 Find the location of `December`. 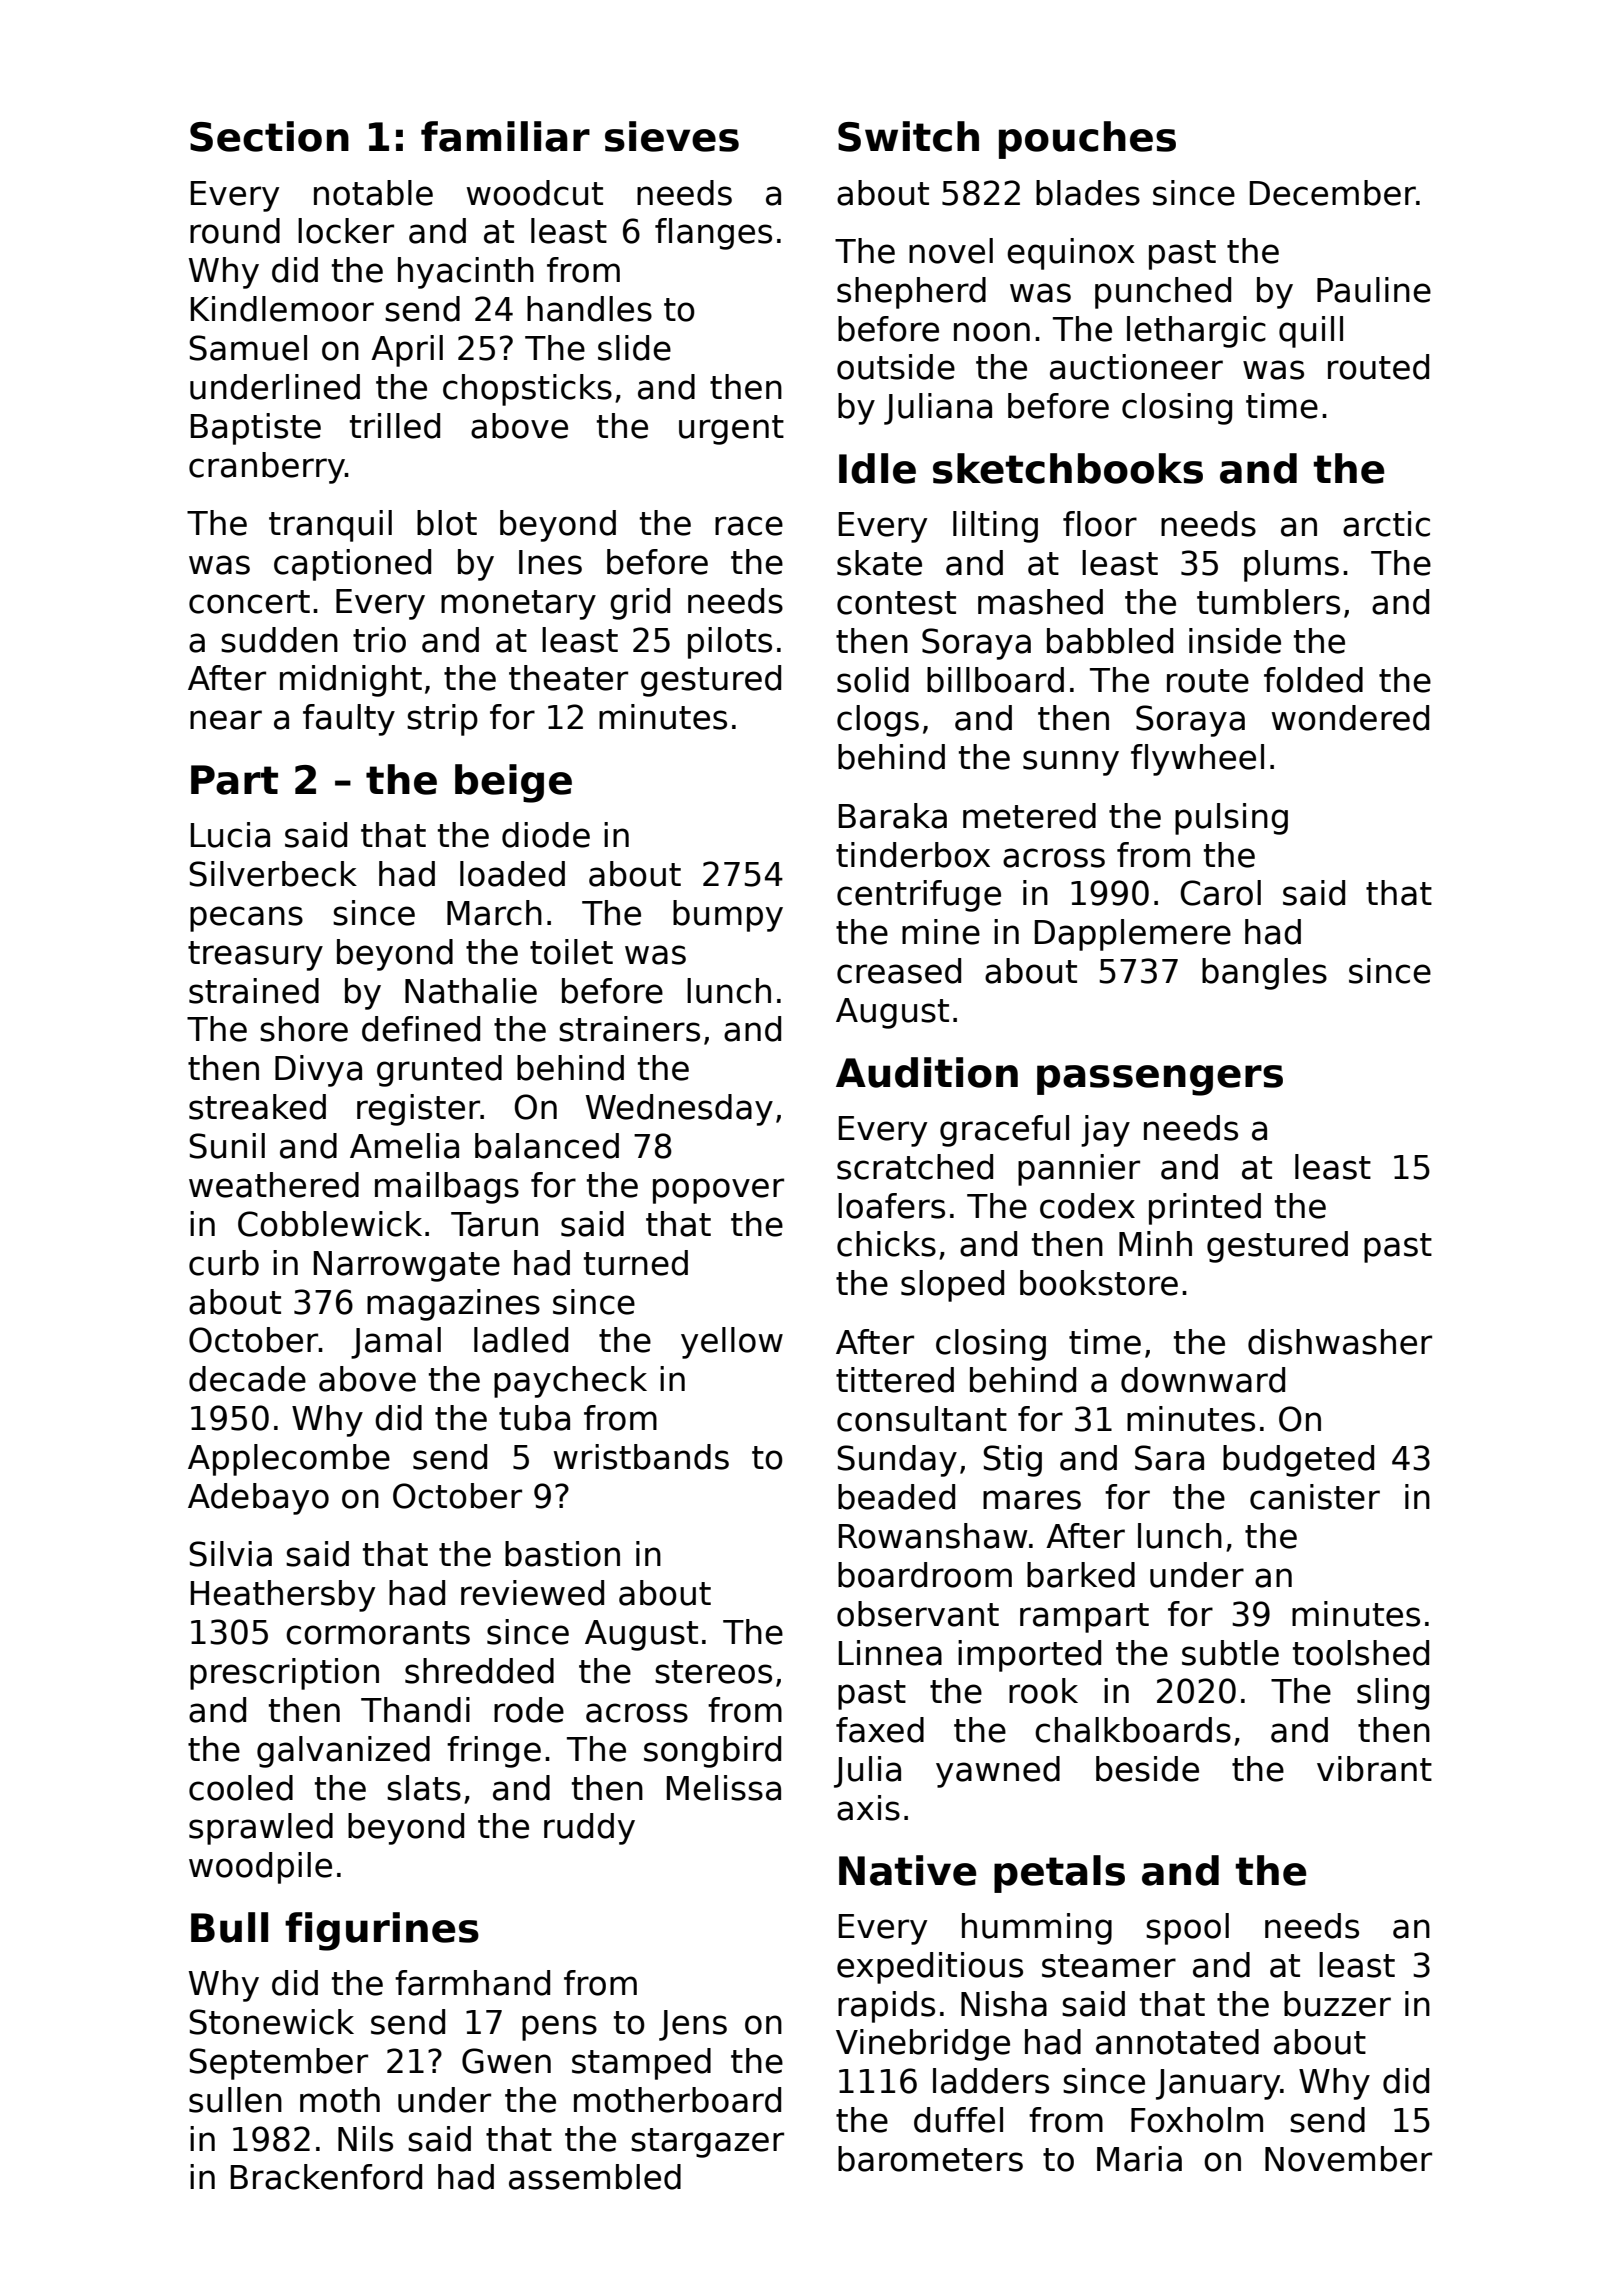

December is located at coordinates (1333, 193).
